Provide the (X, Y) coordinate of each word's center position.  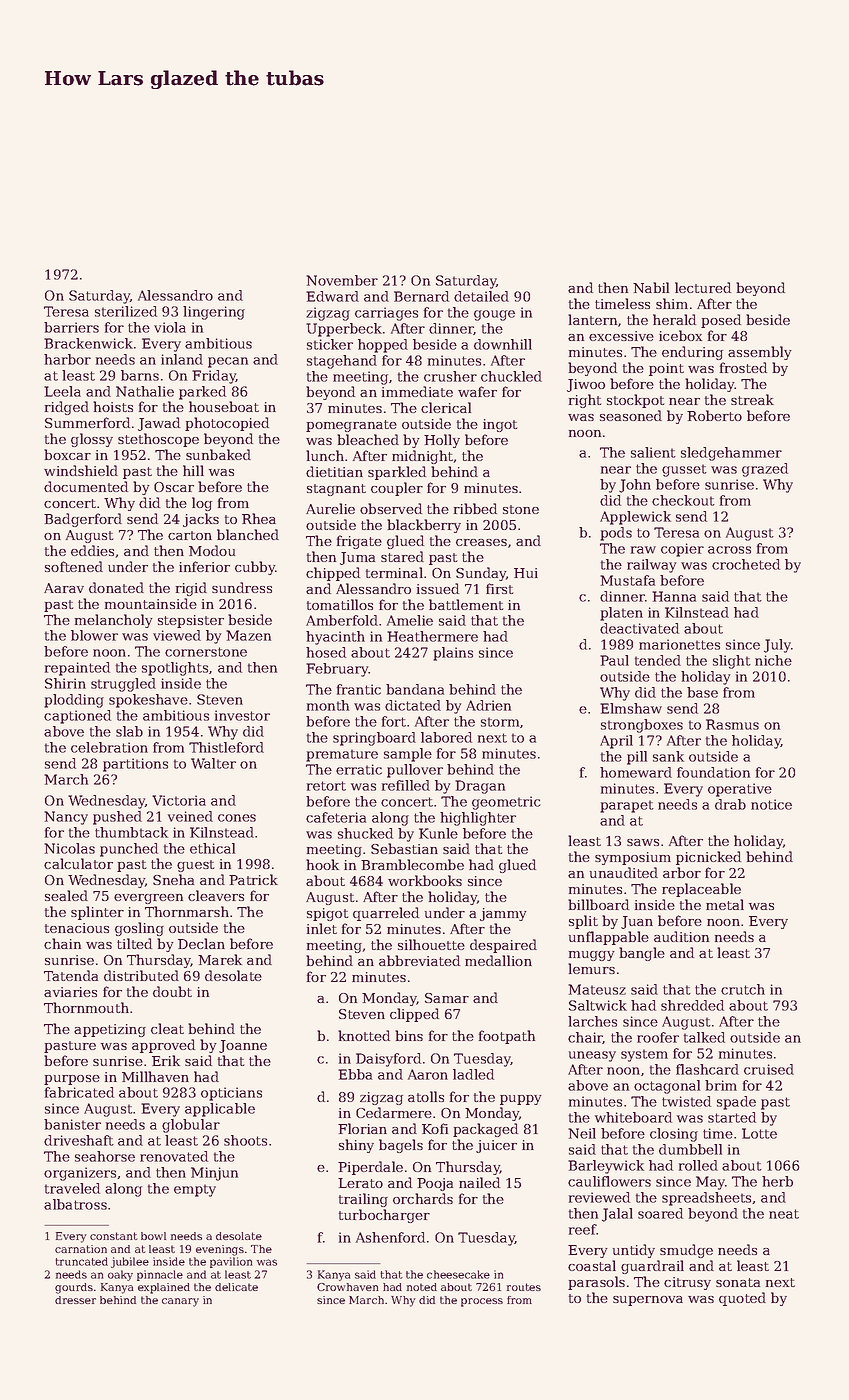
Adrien (488, 705)
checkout (683, 500)
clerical (446, 407)
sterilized (126, 311)
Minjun (214, 1174)
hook (322, 864)
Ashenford (390, 1237)
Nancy (66, 818)
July (777, 646)
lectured (703, 287)
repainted (77, 669)
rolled (698, 1165)
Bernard (421, 296)
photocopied (227, 424)
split (583, 922)
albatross (75, 1204)
